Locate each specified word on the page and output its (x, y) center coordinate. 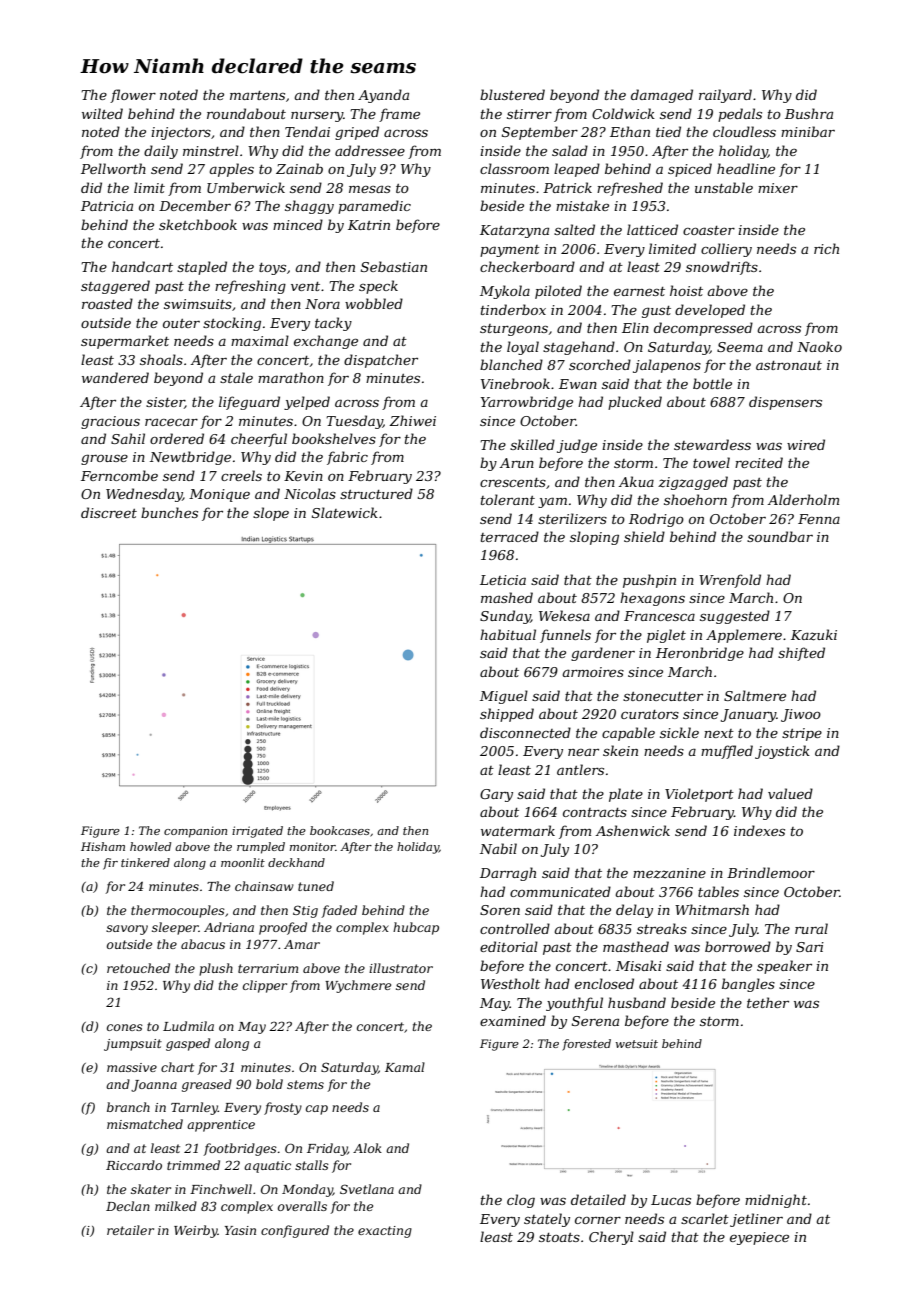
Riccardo (134, 1165)
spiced (690, 170)
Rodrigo (656, 520)
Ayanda (383, 96)
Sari (810, 947)
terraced (510, 536)
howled (150, 846)
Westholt (510, 983)
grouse (104, 459)
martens (257, 95)
